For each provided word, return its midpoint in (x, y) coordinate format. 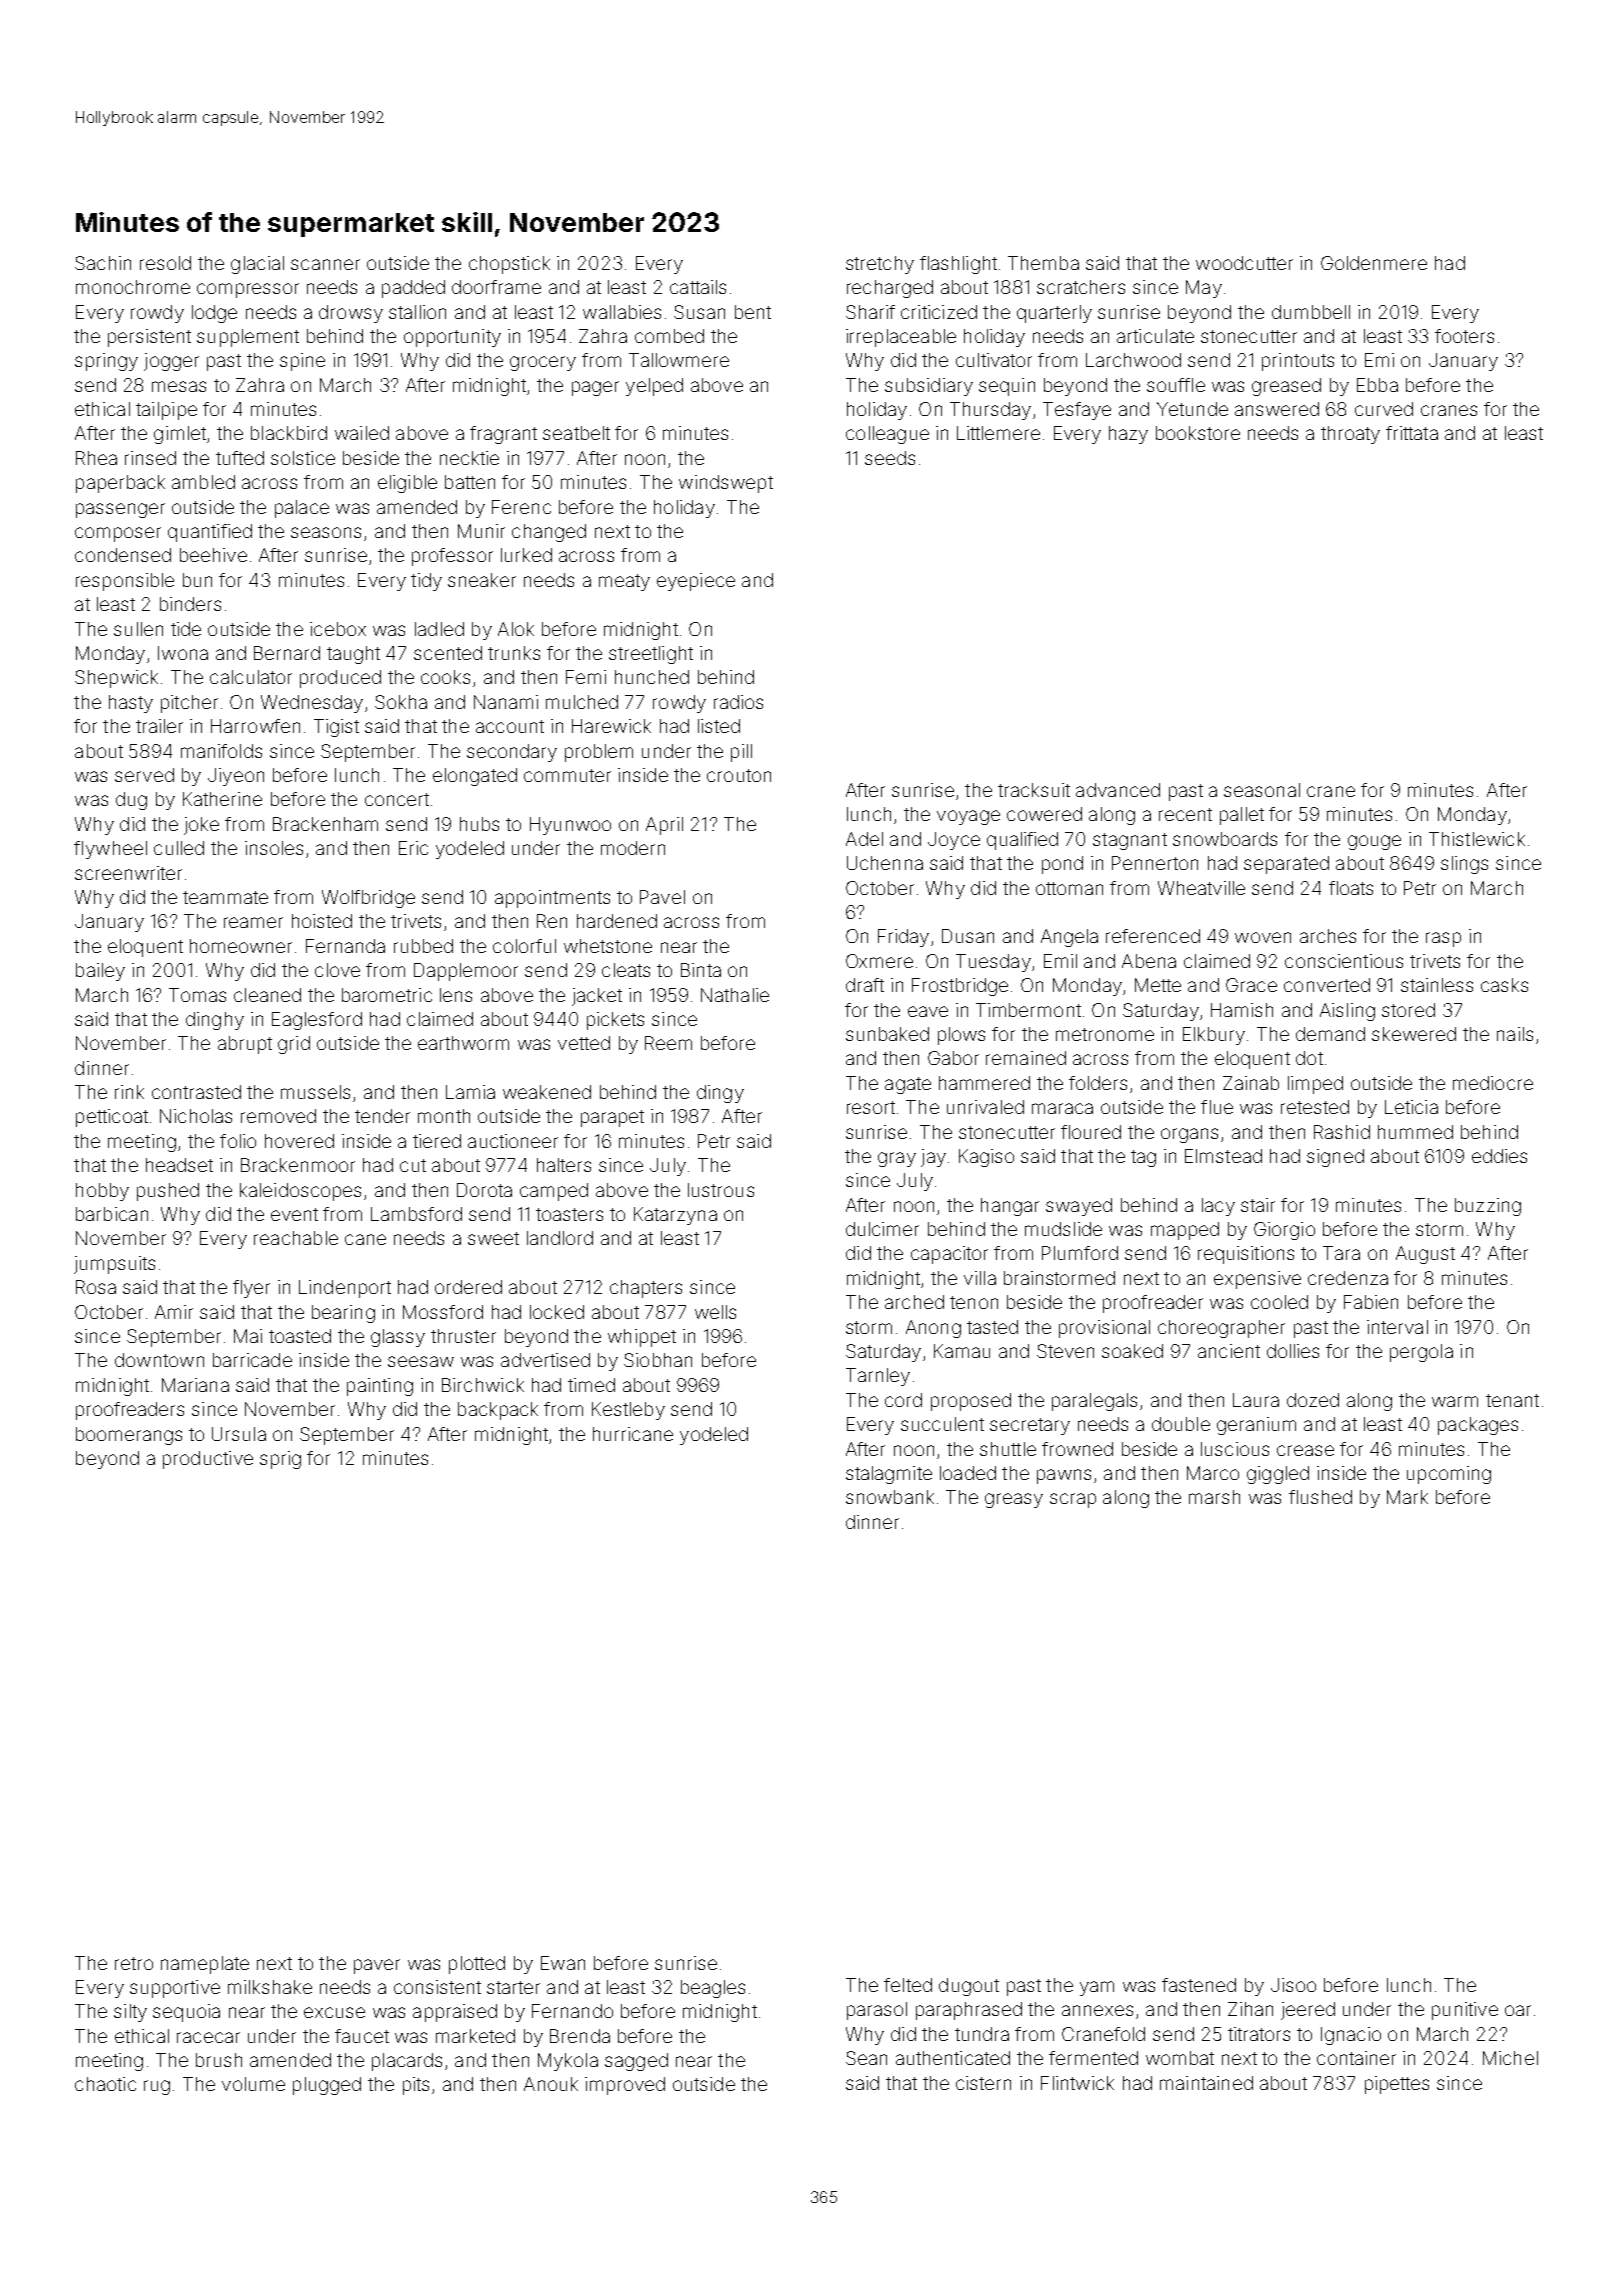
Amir (174, 1312)
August (1425, 1255)
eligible (407, 484)
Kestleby (628, 1411)
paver (377, 1966)
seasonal (1262, 790)
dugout (969, 1987)
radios (738, 702)
